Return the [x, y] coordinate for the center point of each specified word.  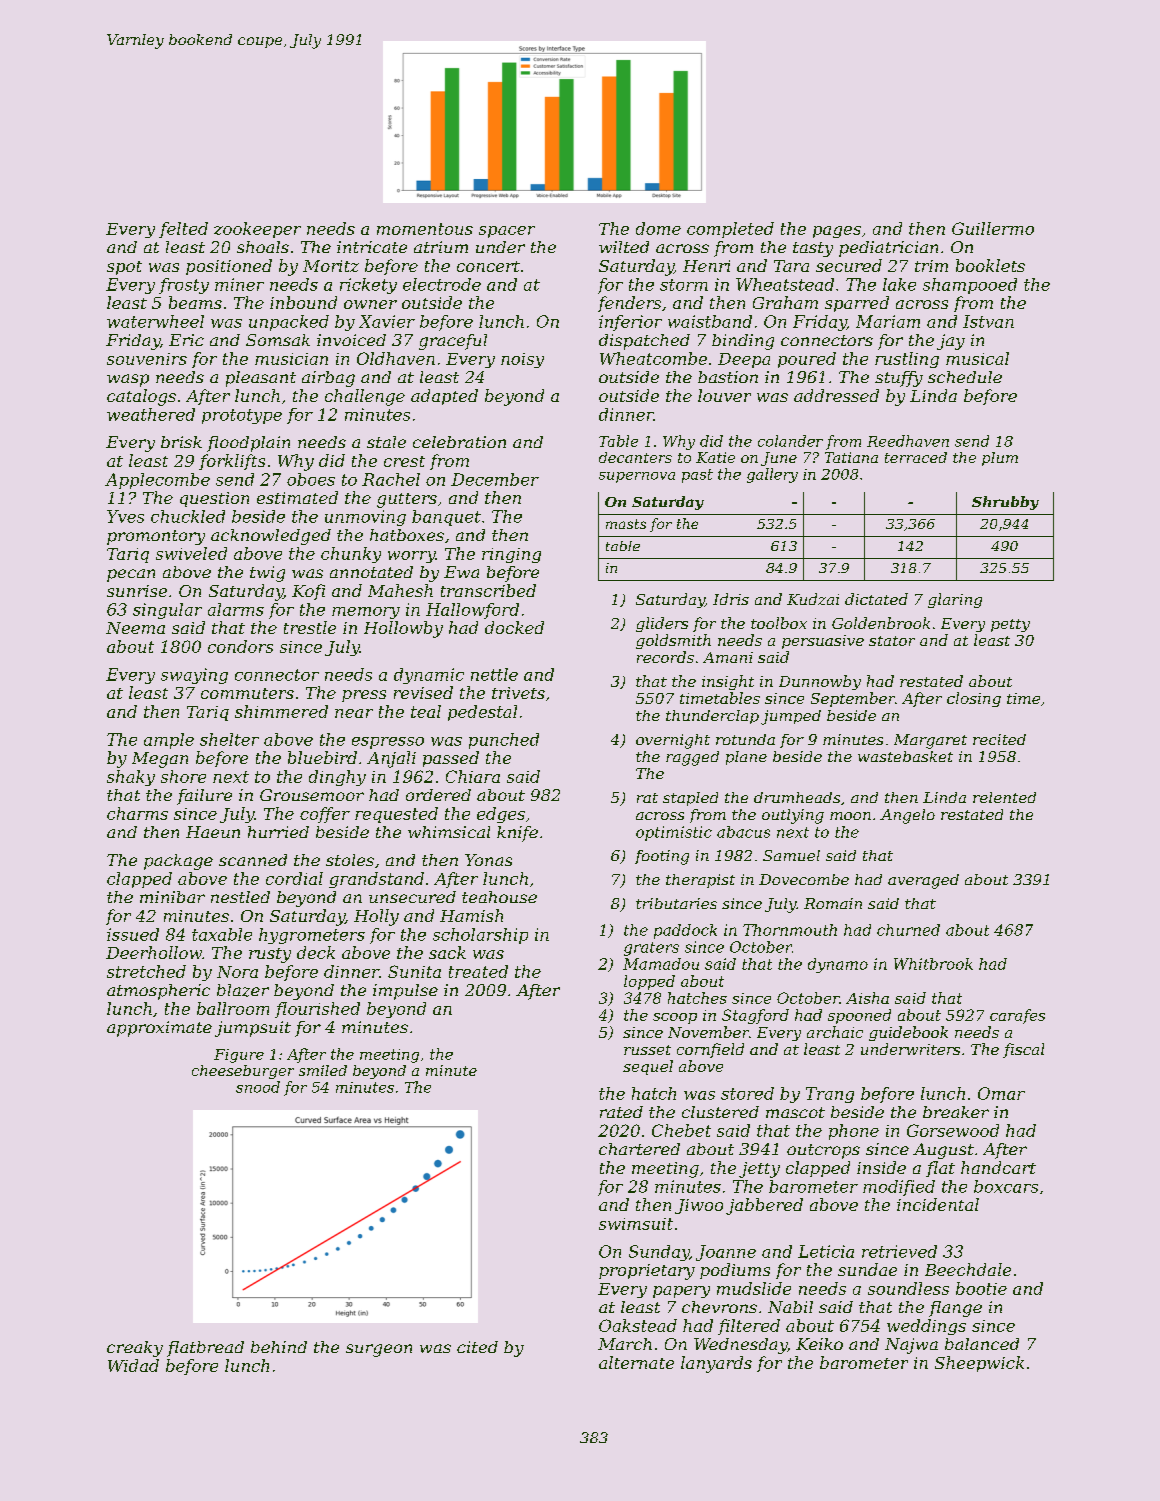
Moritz [331, 266]
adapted [444, 397]
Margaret [930, 741]
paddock [685, 931]
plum [1000, 459]
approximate [159, 1029]
